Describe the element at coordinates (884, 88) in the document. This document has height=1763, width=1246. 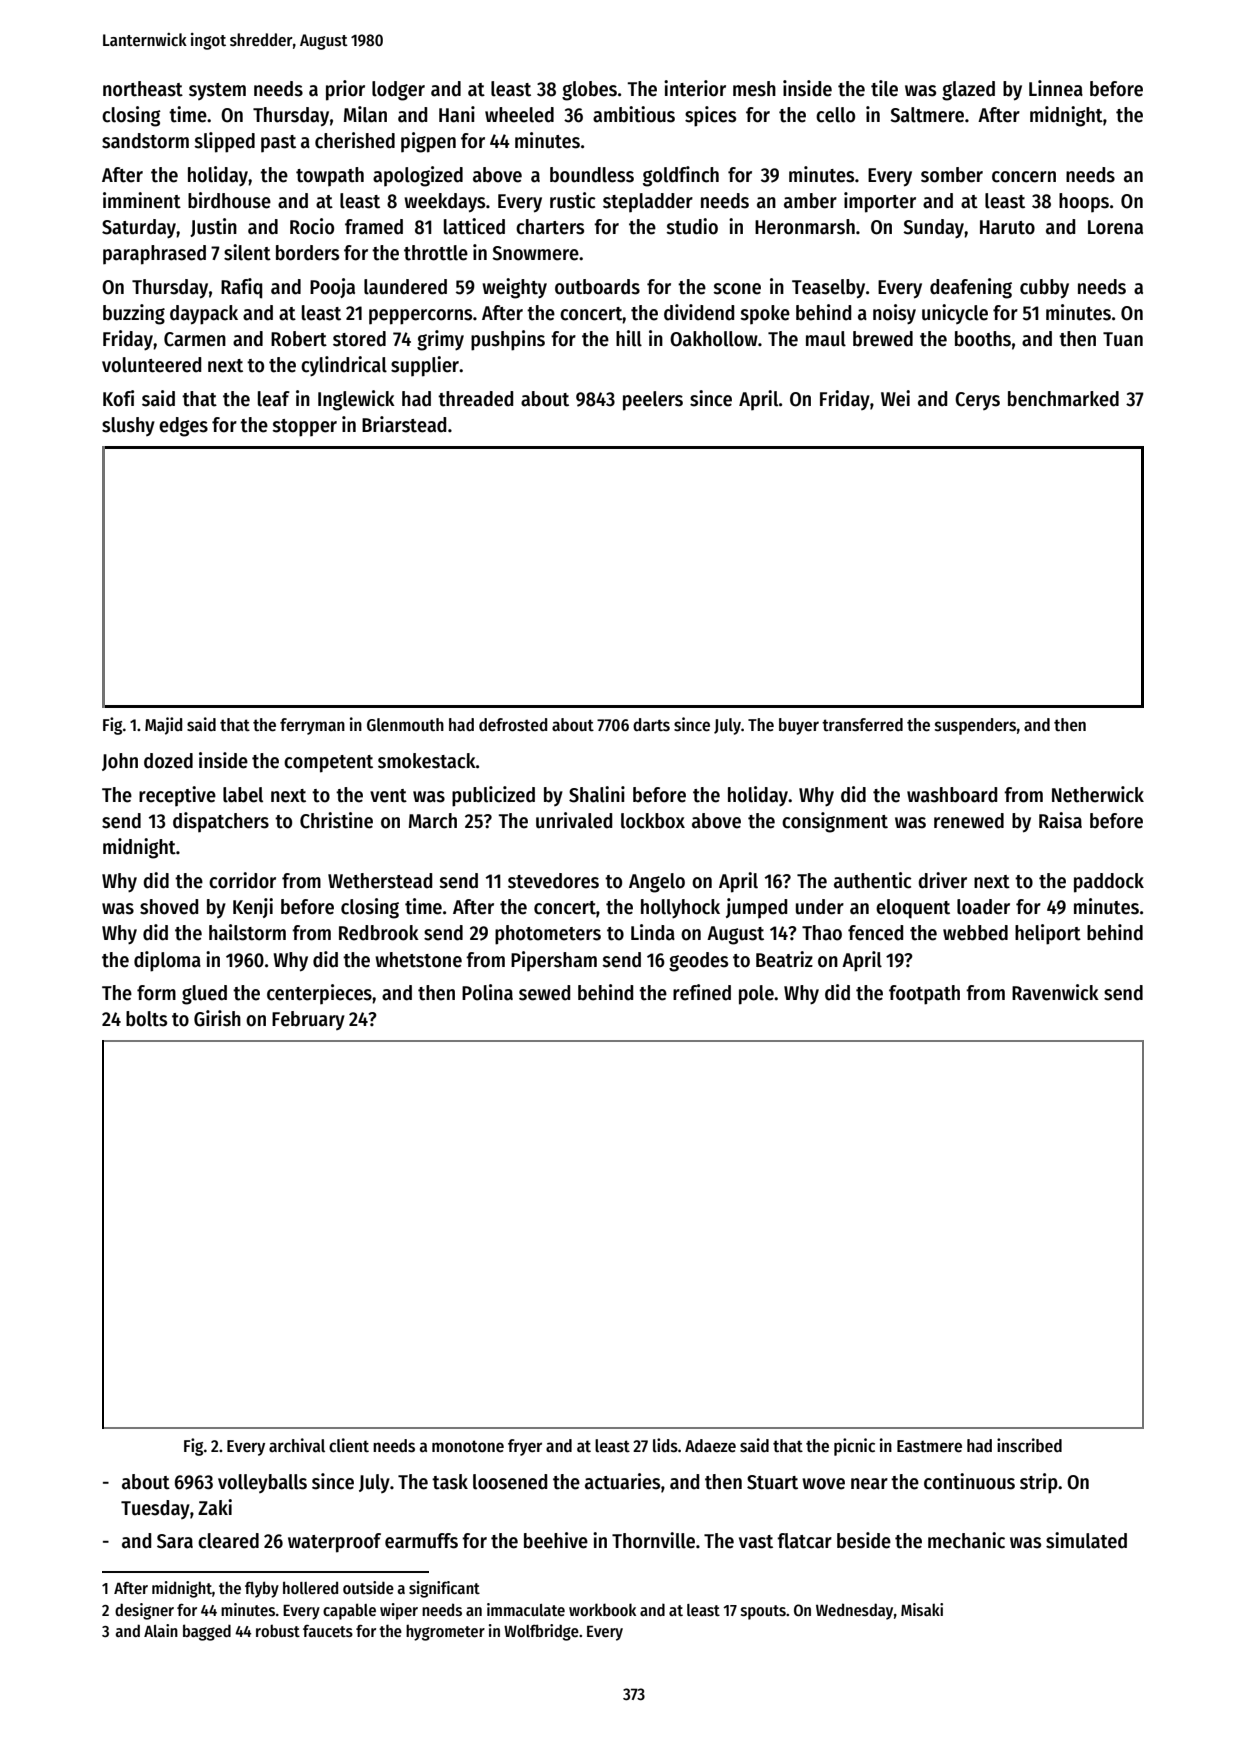
I see `tile` at that location.
